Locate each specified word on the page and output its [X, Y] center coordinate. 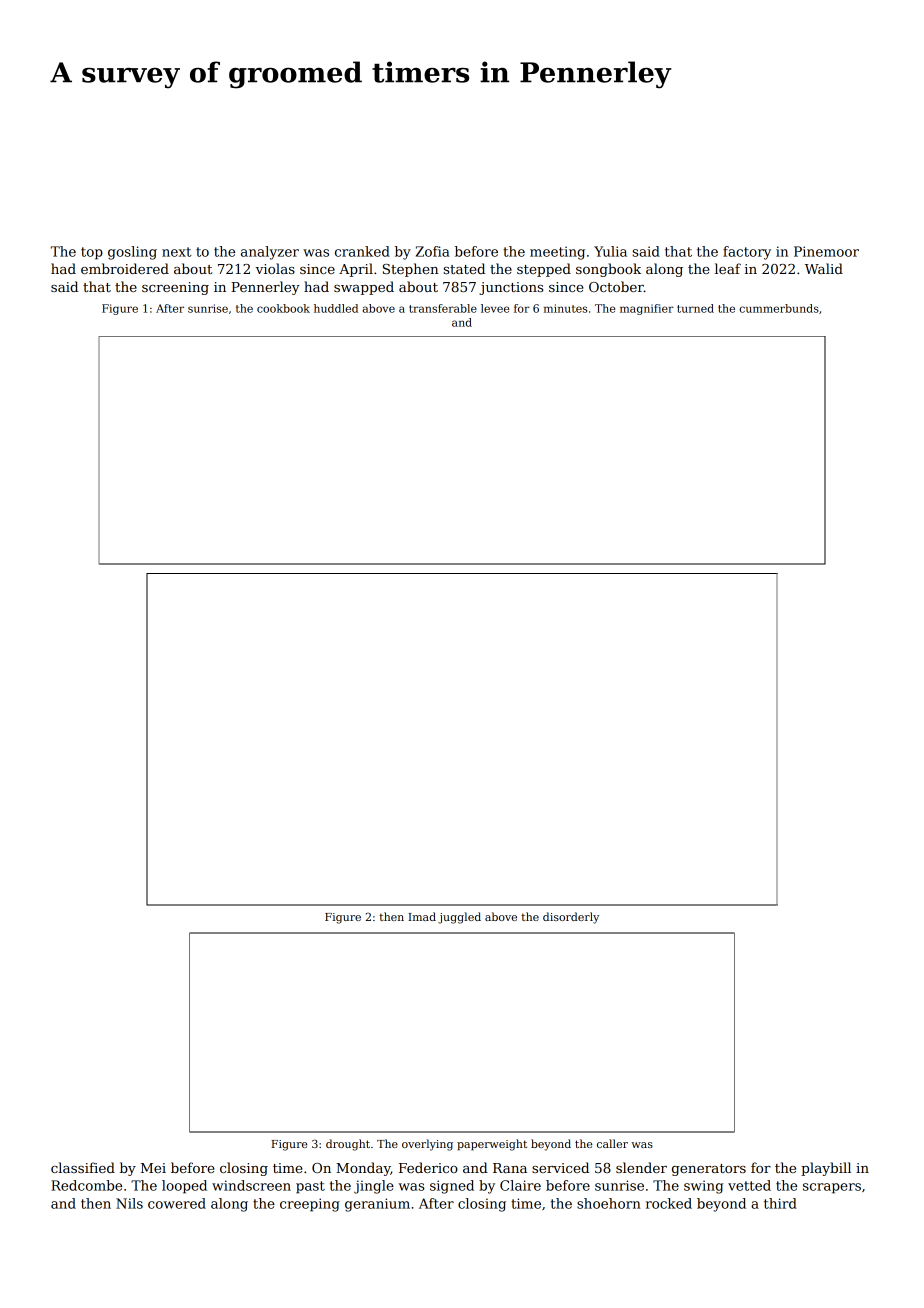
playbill [826, 1169]
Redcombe [86, 1185]
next [176, 252]
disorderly [571, 918]
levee [495, 308]
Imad [422, 916]
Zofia [433, 251]
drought [348, 1145]
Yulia [610, 251]
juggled [459, 918]
